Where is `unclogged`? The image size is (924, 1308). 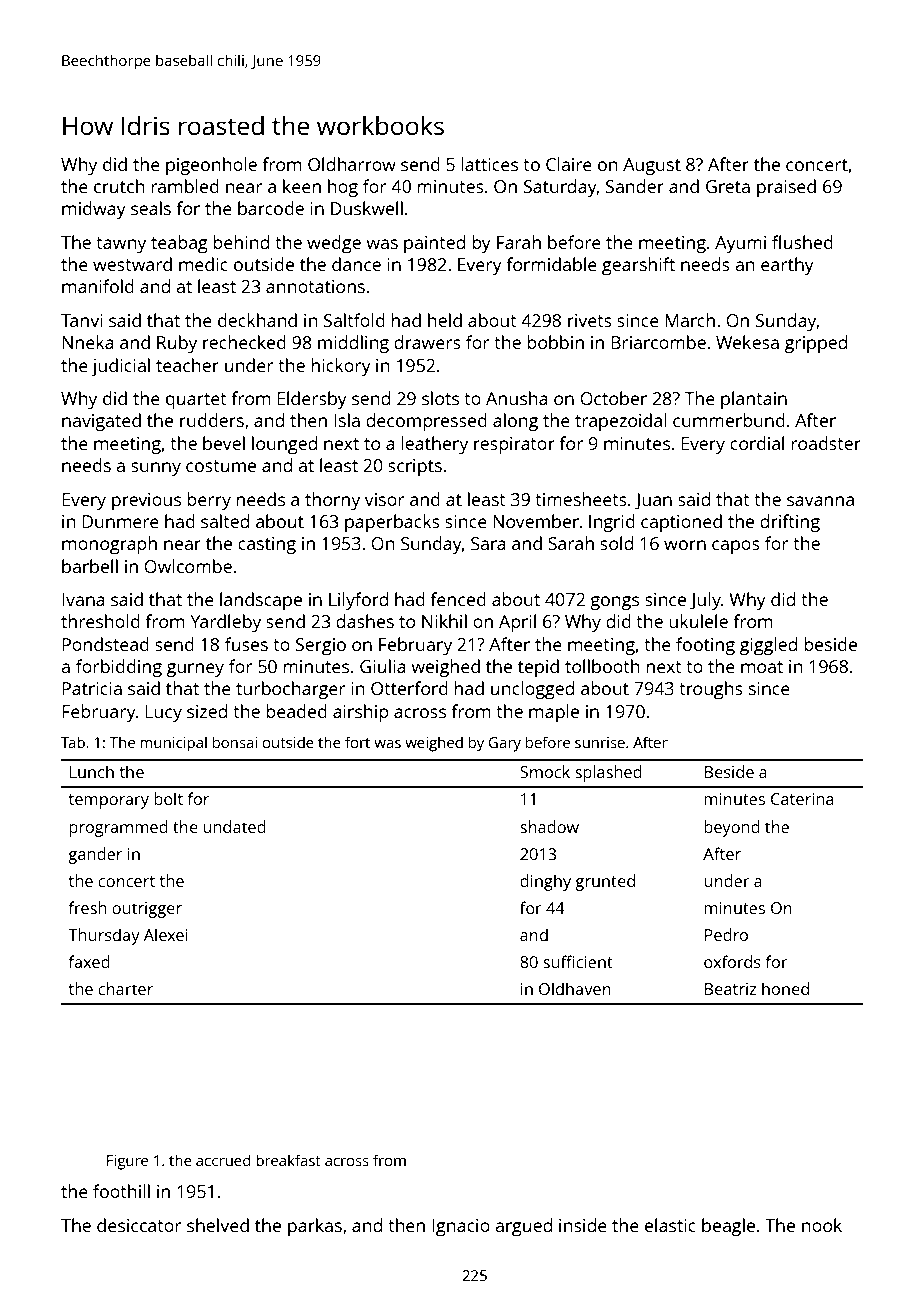 unclogged is located at coordinates (532, 690).
